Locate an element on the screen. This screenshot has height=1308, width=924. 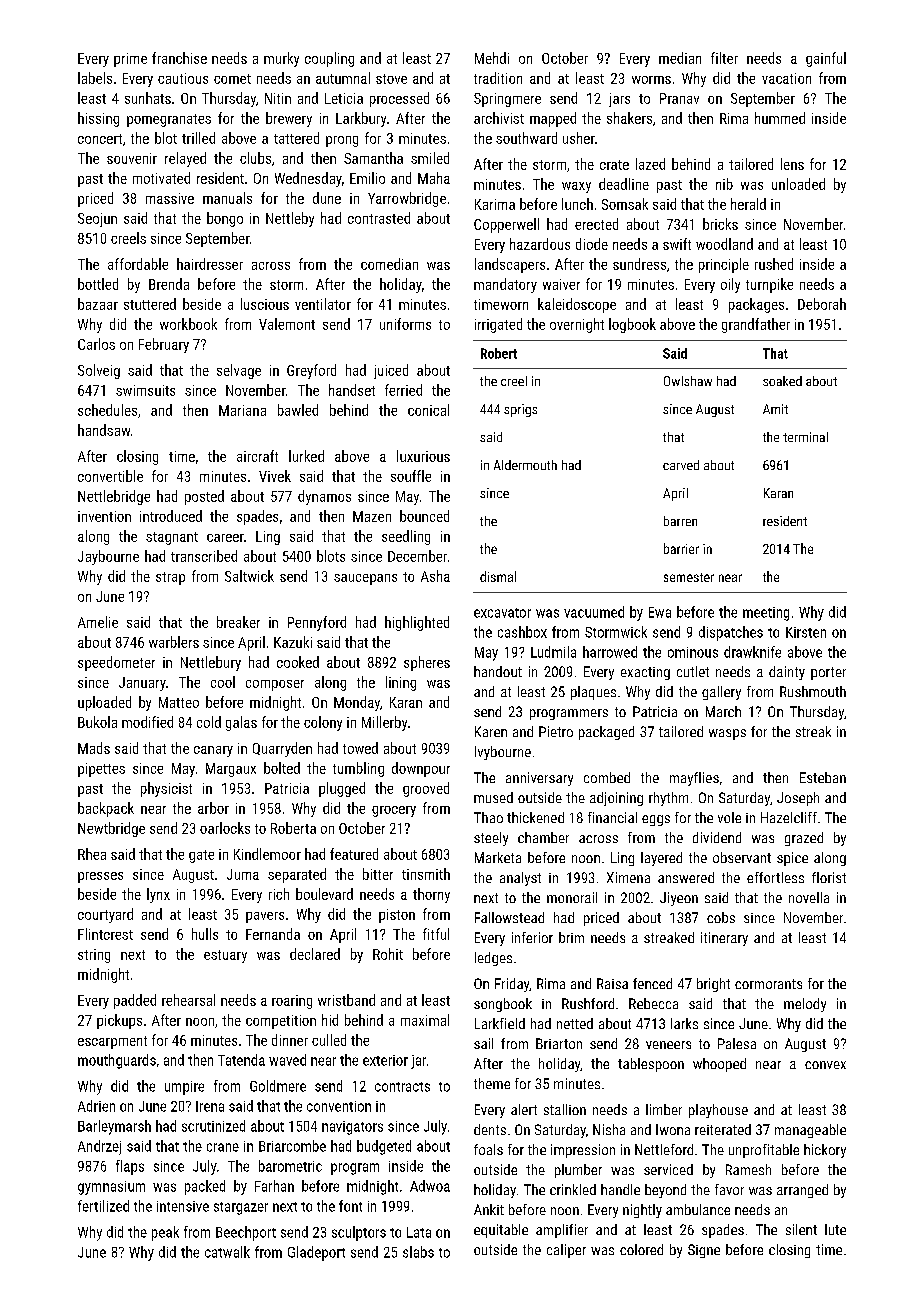
hickory is located at coordinates (825, 1151).
